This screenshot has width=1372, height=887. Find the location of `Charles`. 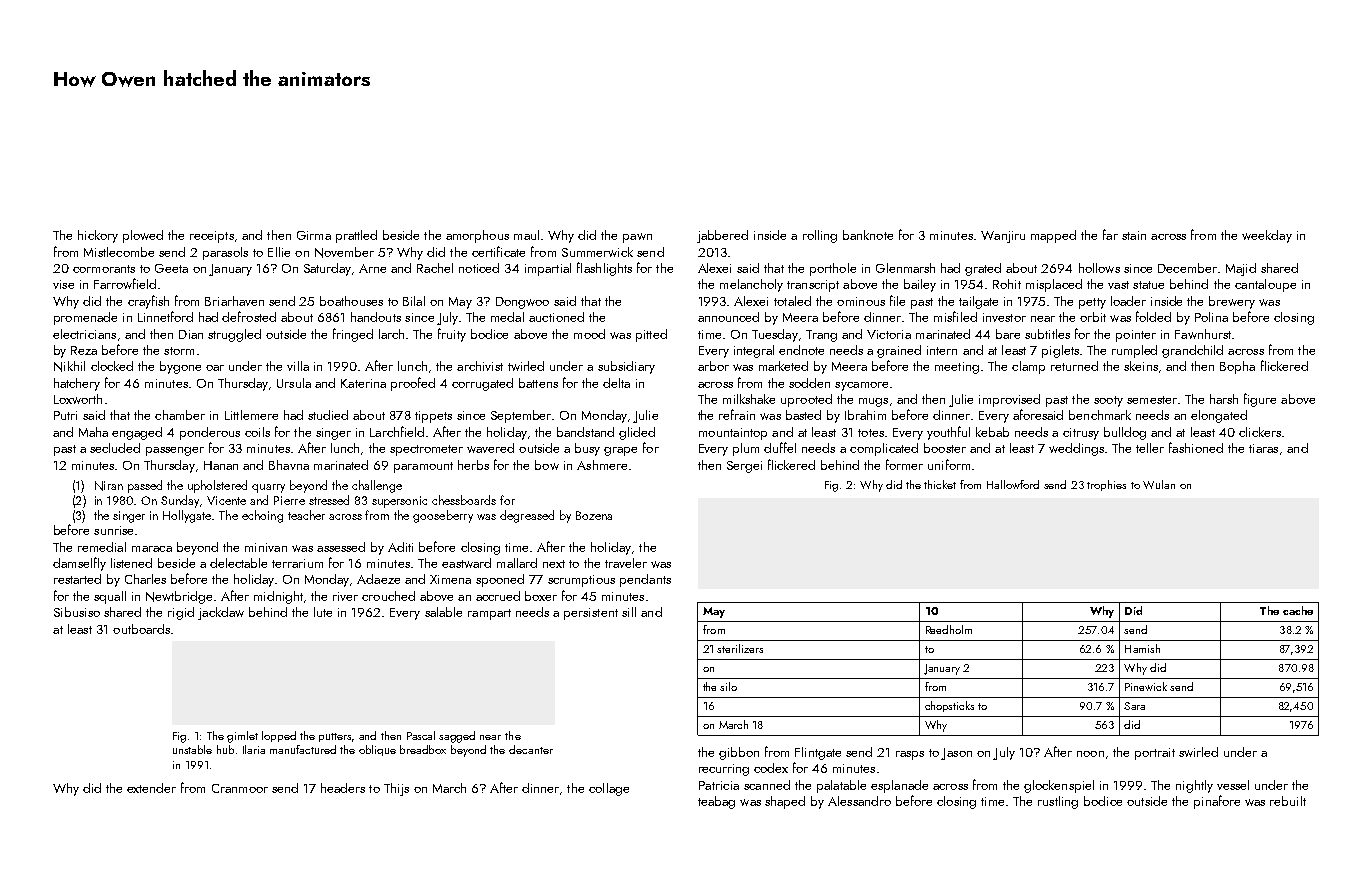

Charles is located at coordinates (145, 579).
